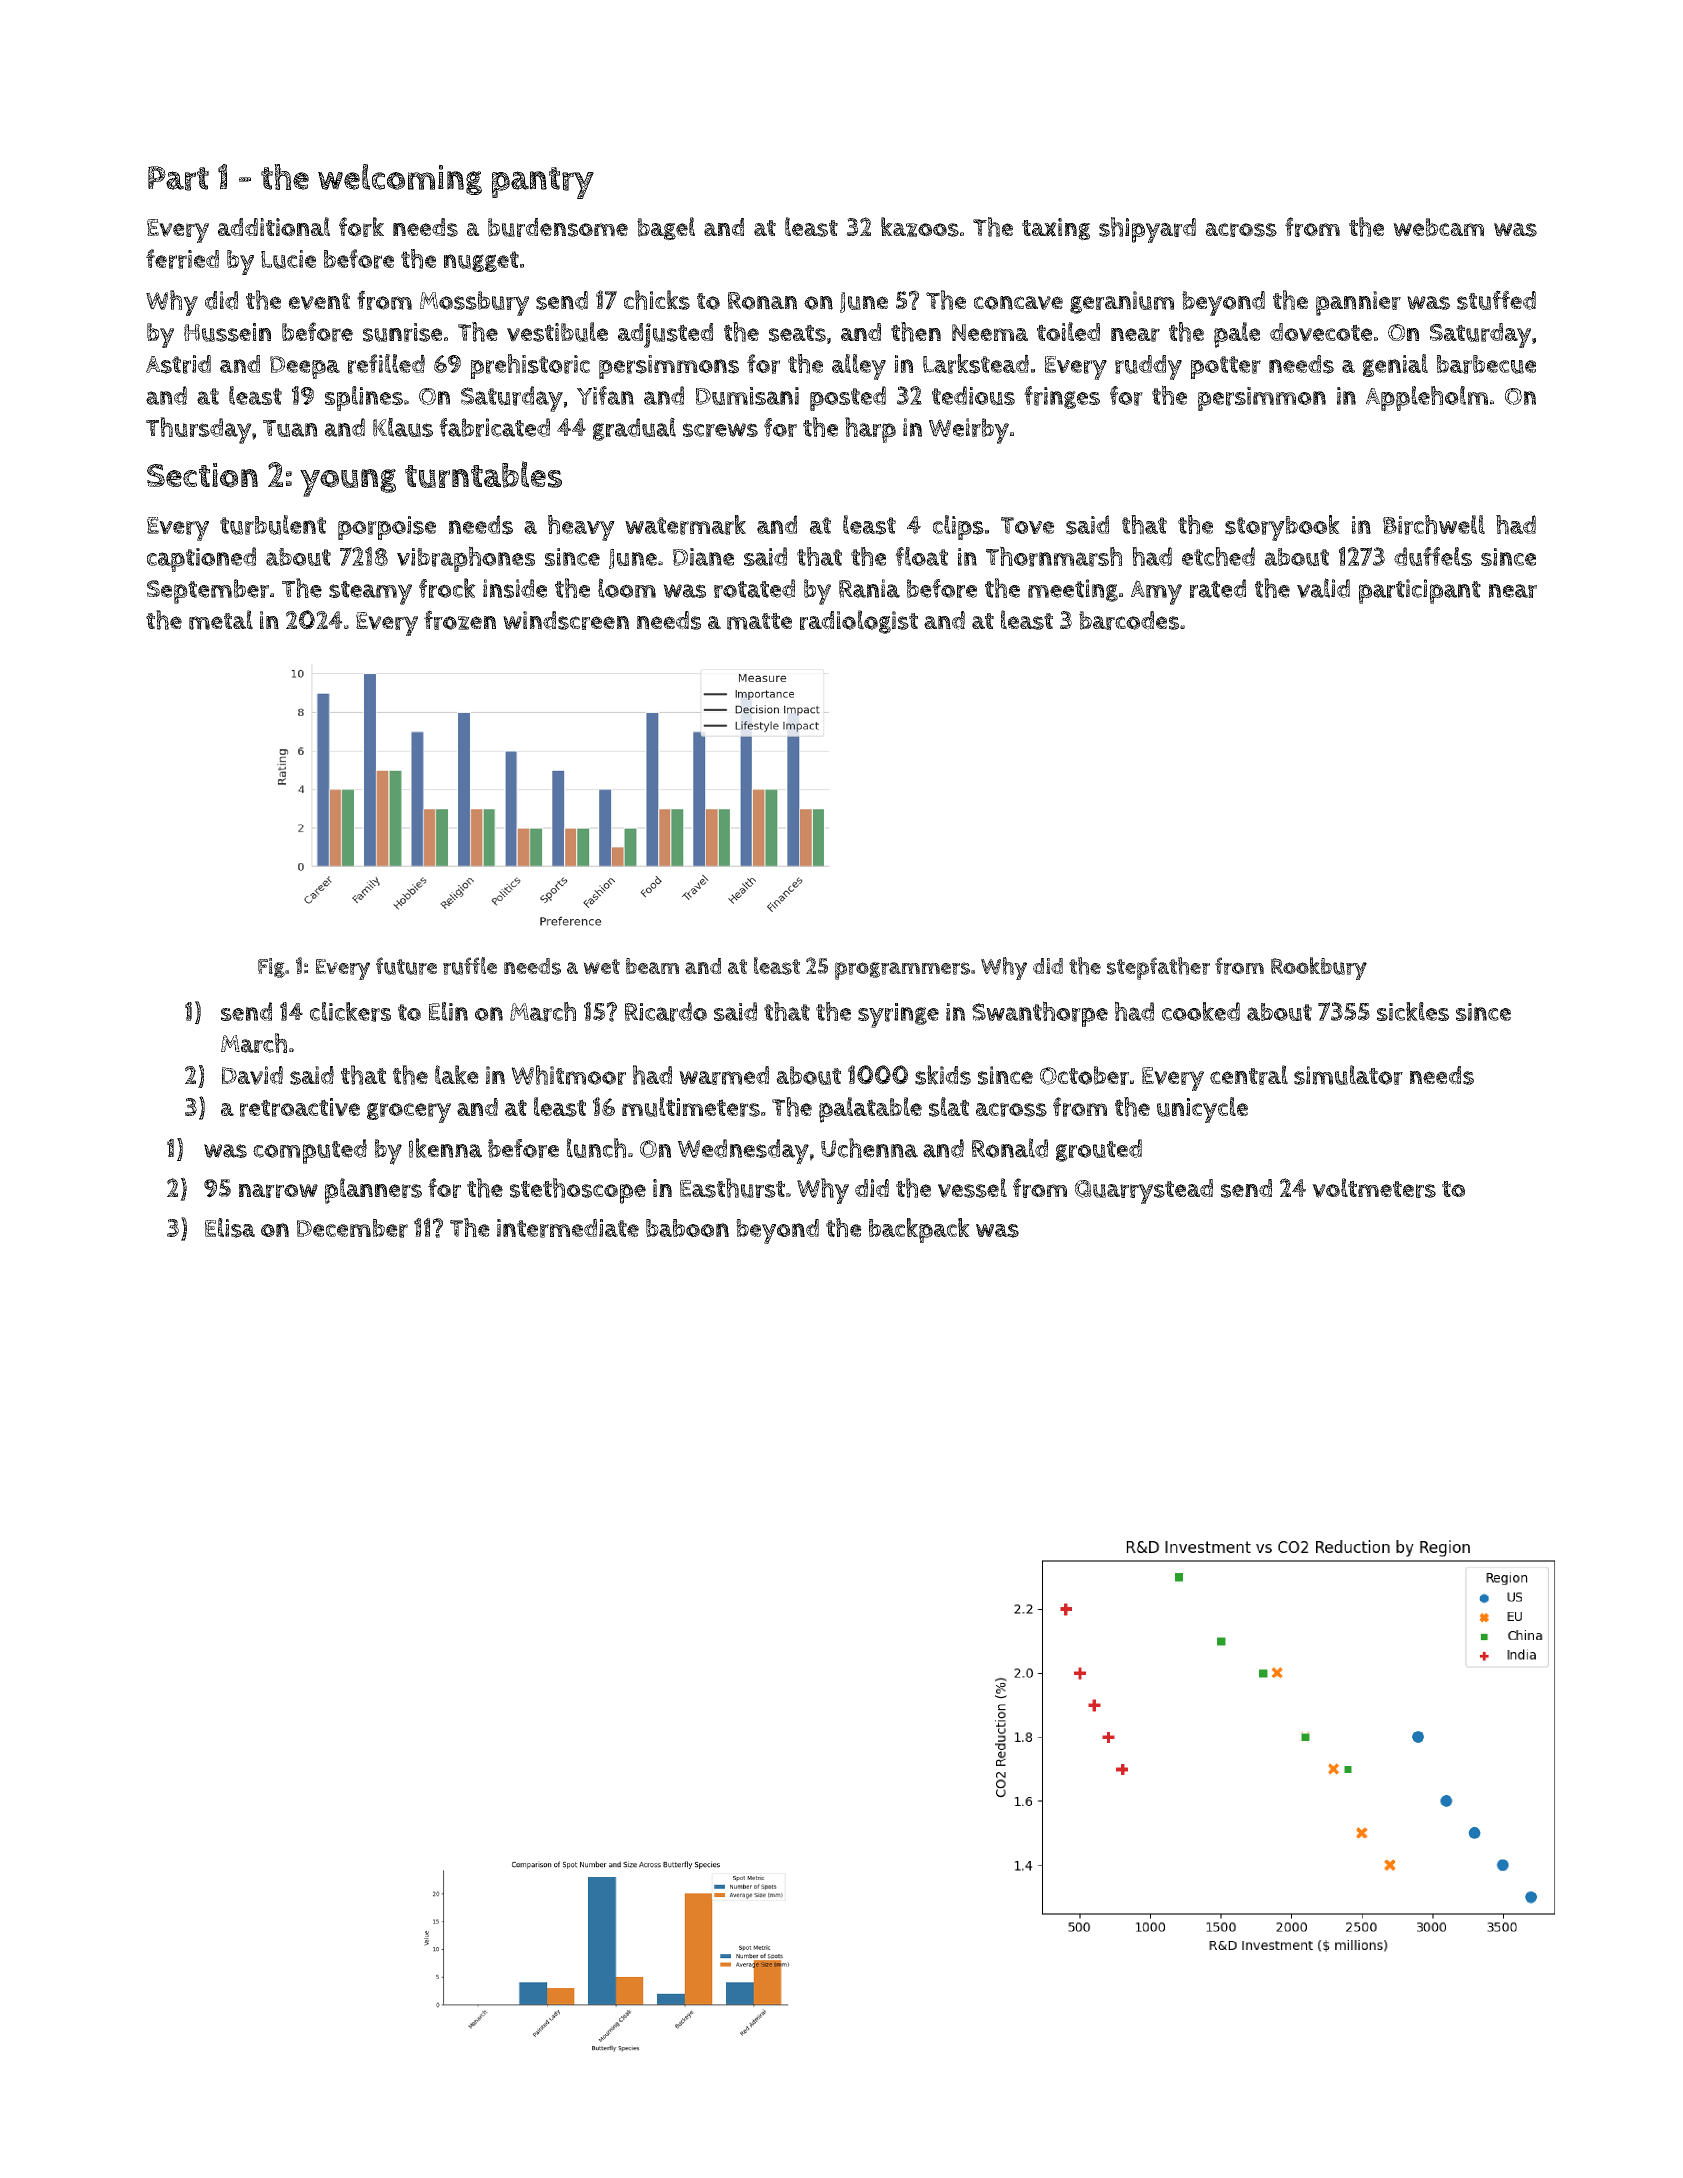 This image has width=1683, height=2178. What do you see at coordinates (969, 431) in the image?
I see `Weirby` at bounding box center [969, 431].
